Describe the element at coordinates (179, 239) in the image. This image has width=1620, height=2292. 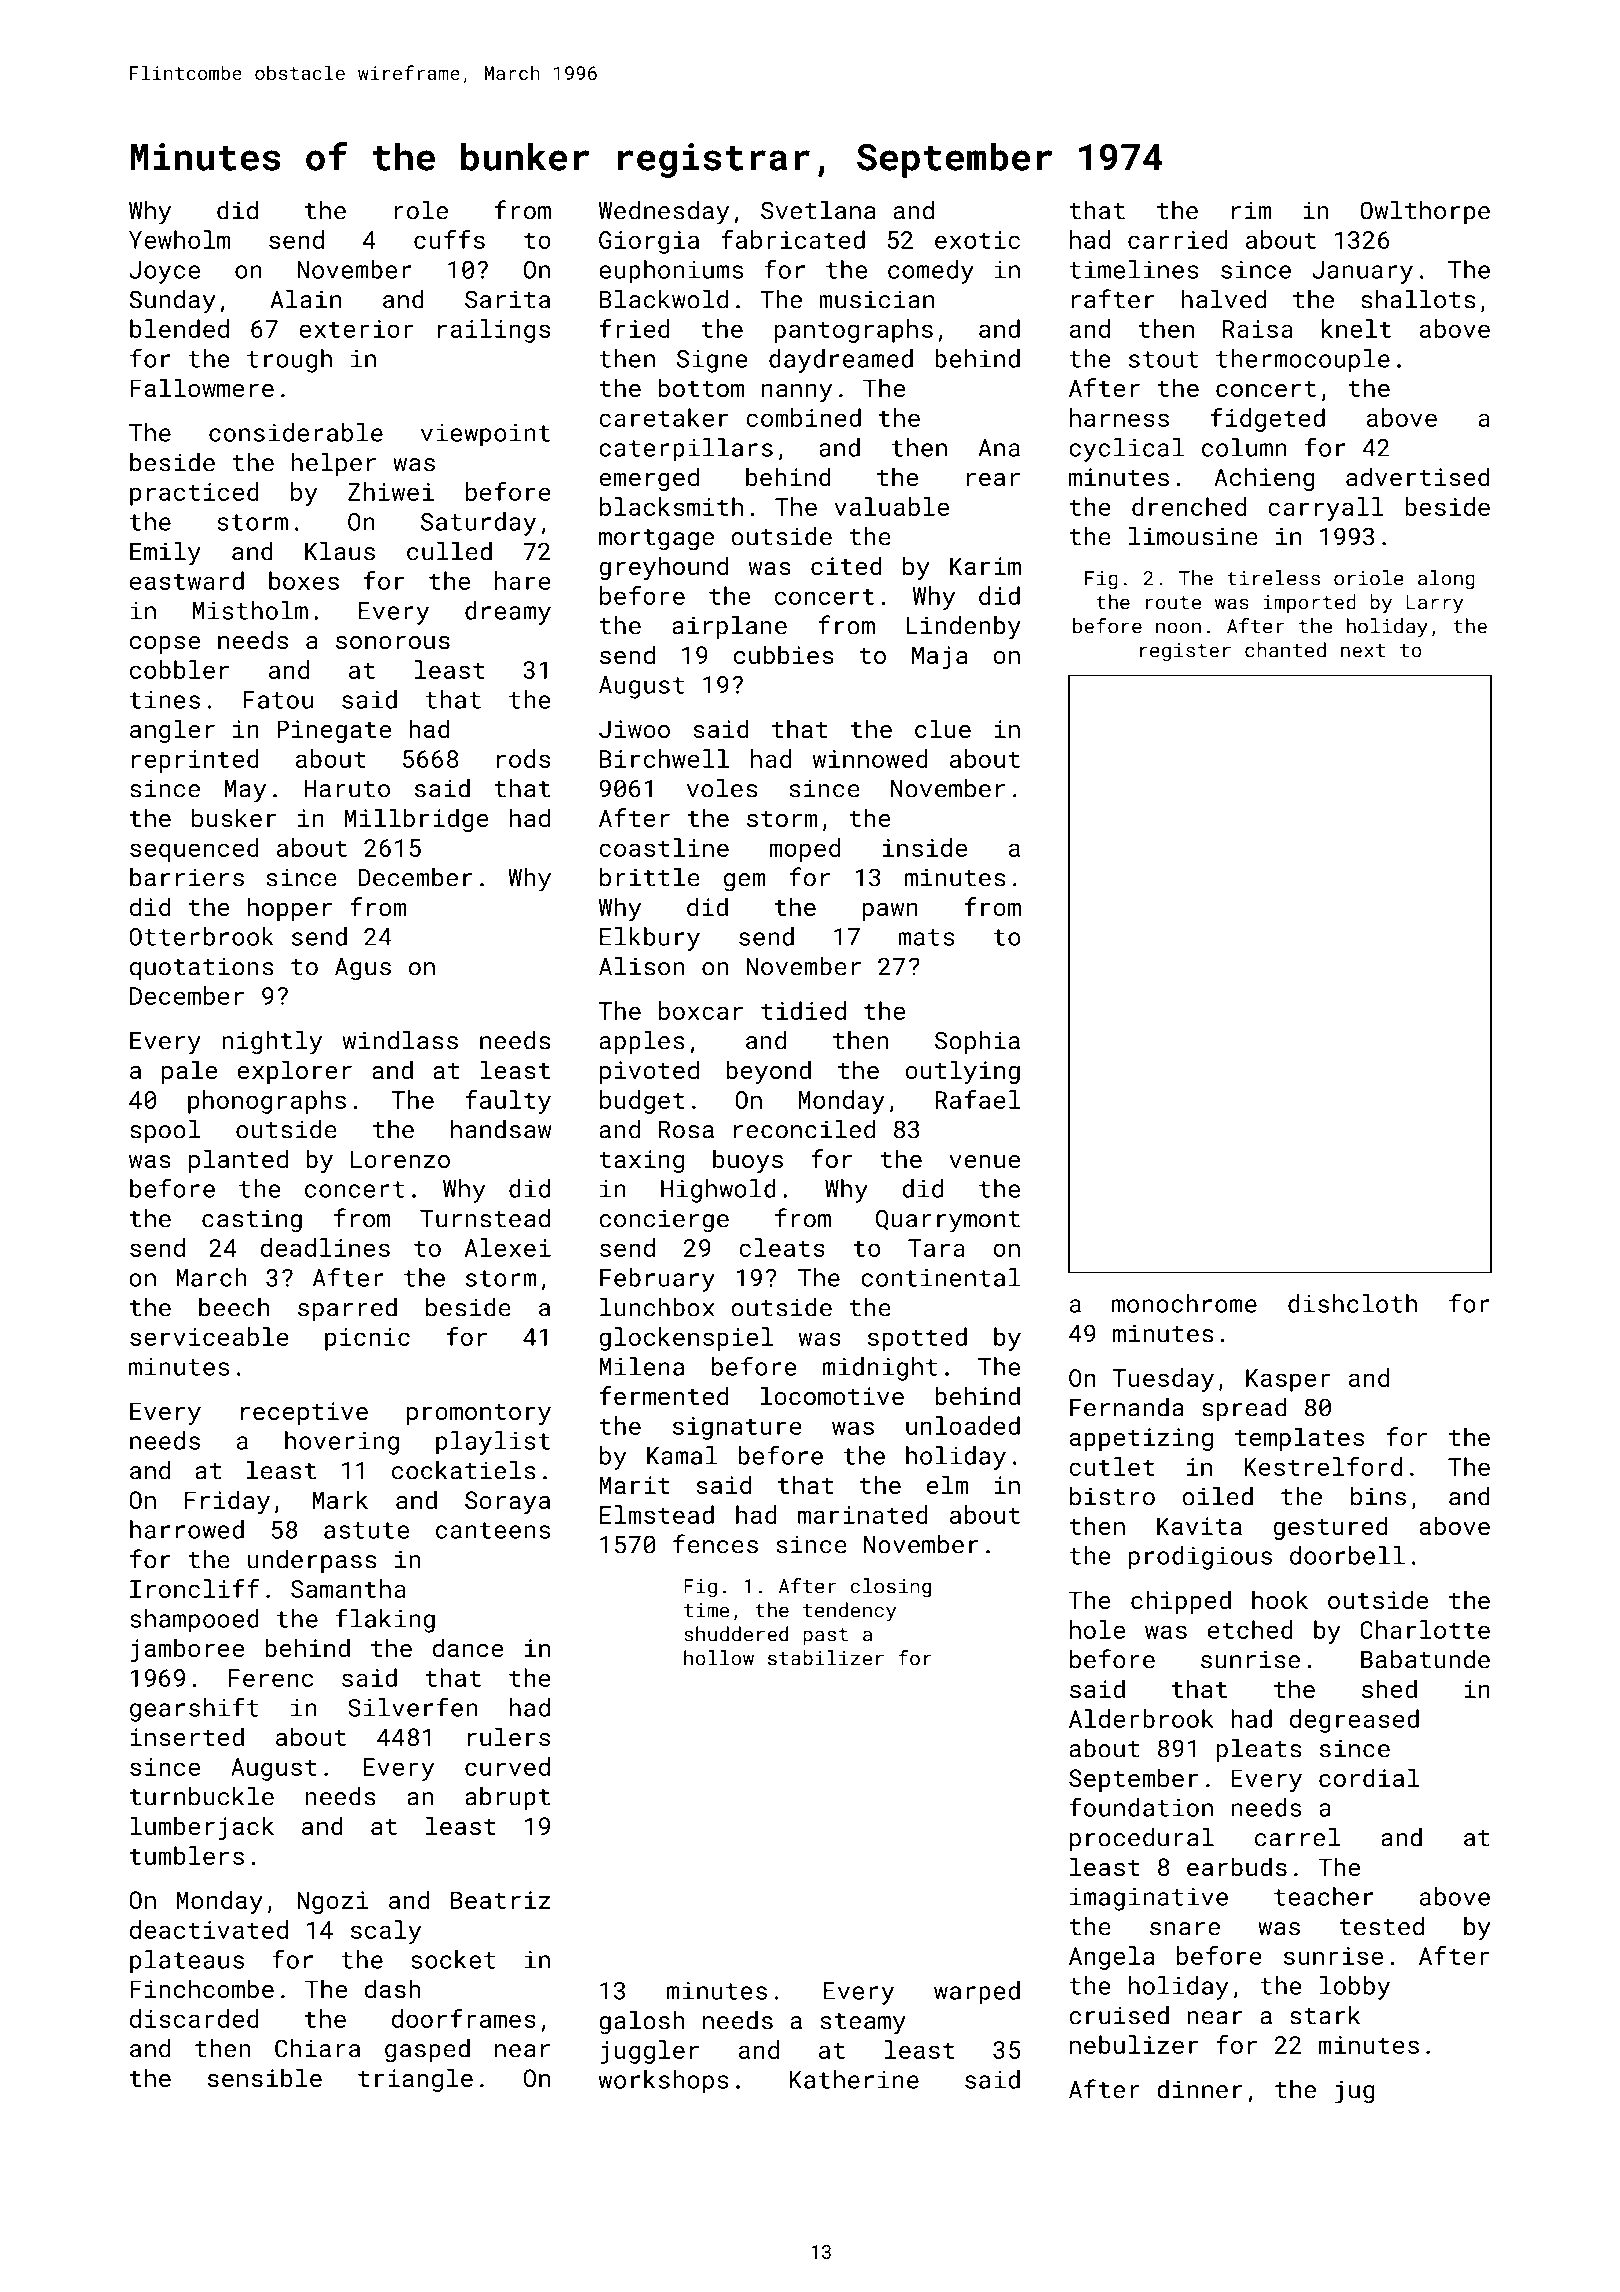
I see `Yewholm` at that location.
